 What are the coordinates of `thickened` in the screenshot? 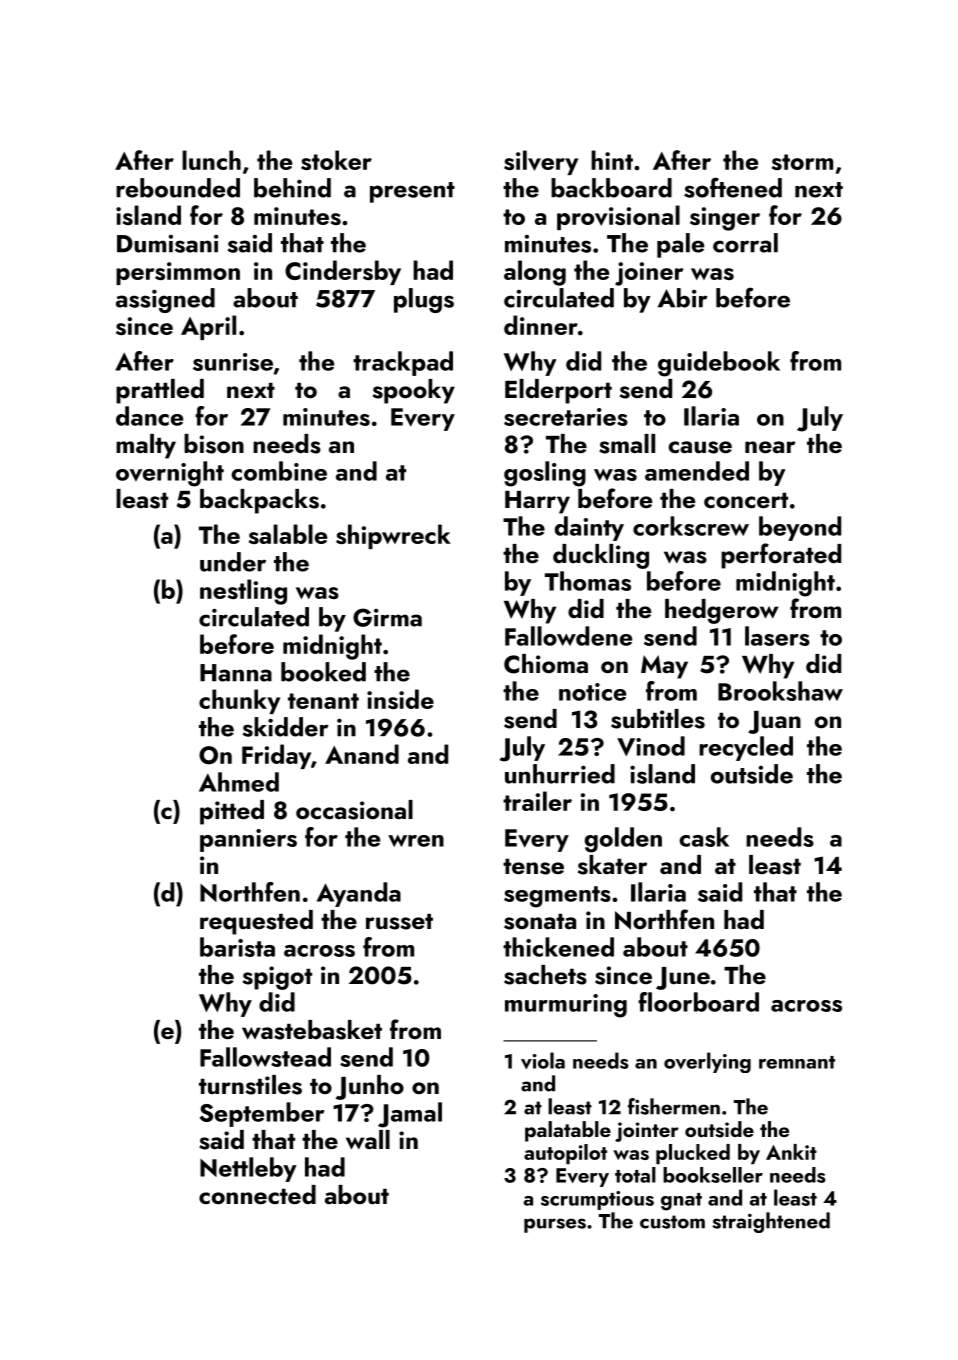 It's located at (558, 947).
